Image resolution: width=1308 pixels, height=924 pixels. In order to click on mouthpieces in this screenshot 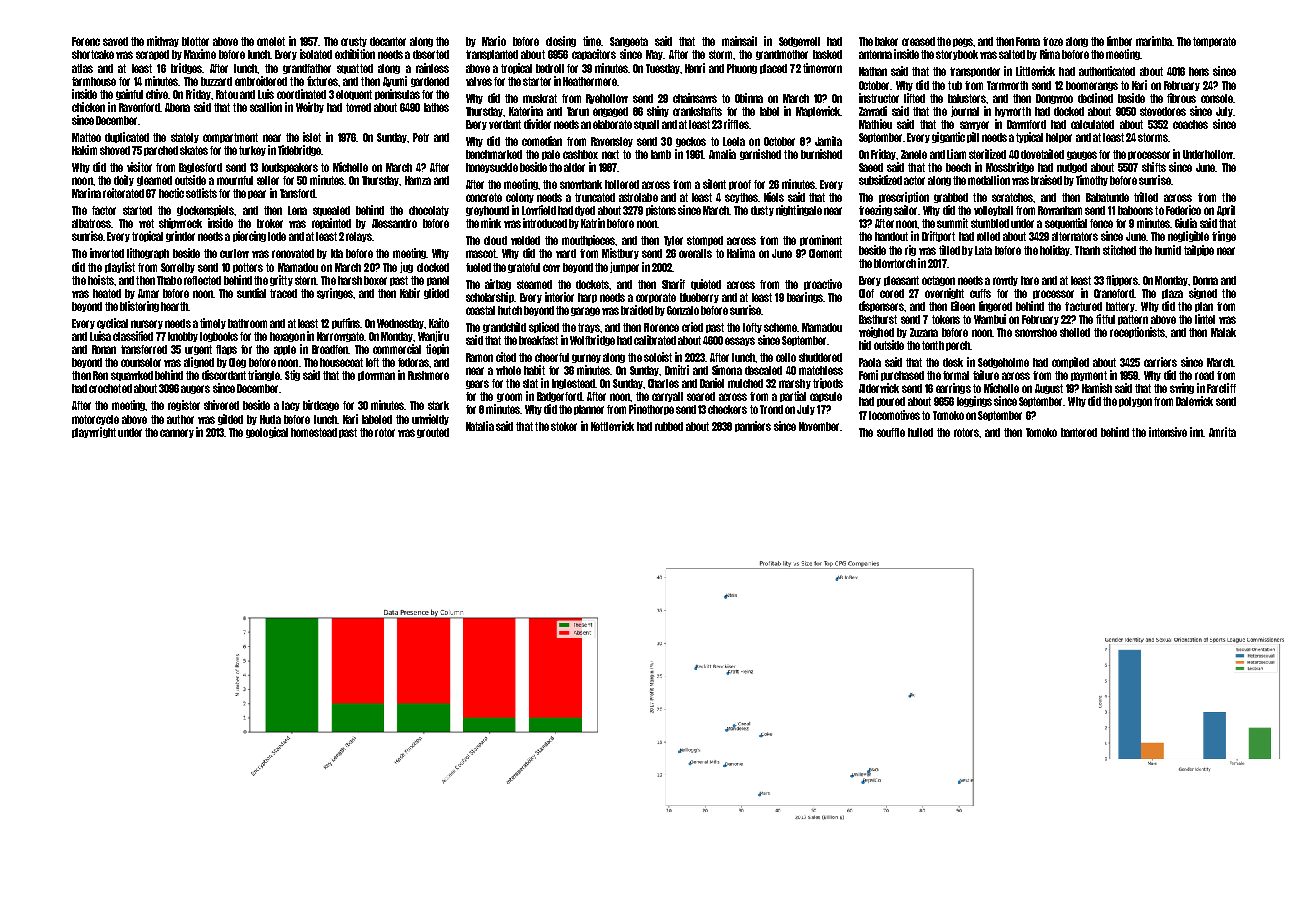, I will do `click(588, 240)`.
